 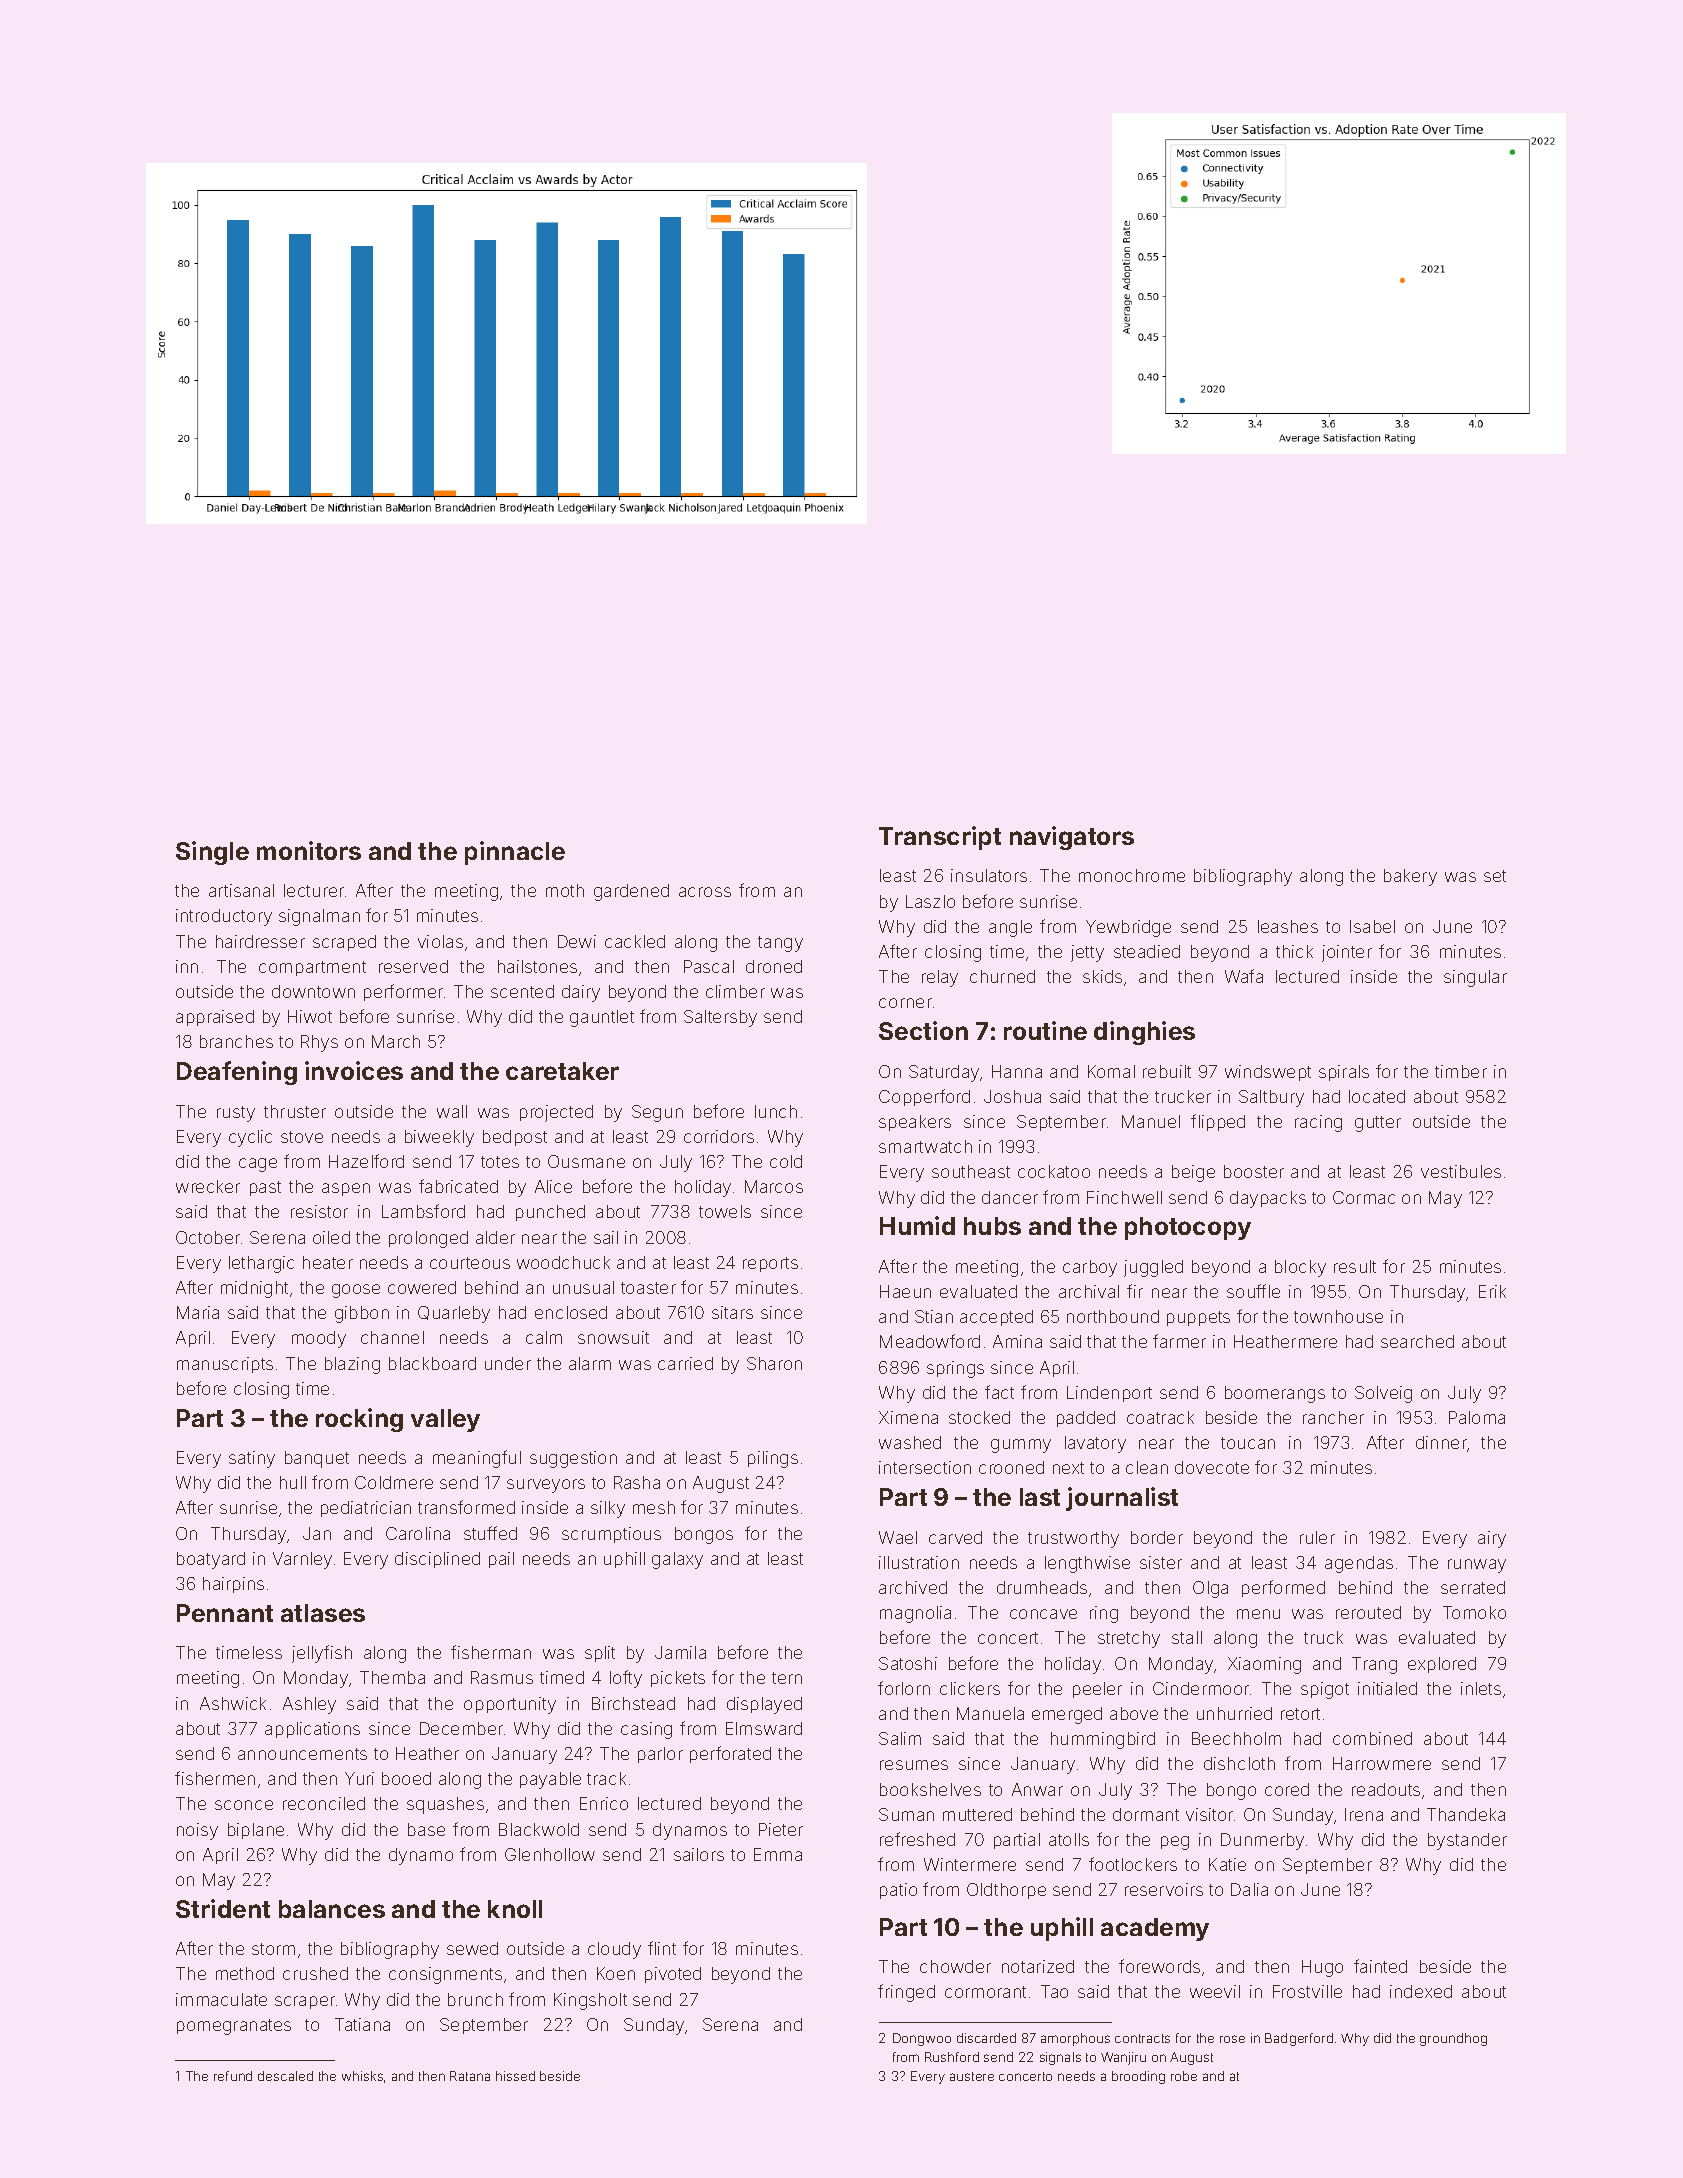 What do you see at coordinates (925, 1146) in the screenshot?
I see `smartwatch` at bounding box center [925, 1146].
